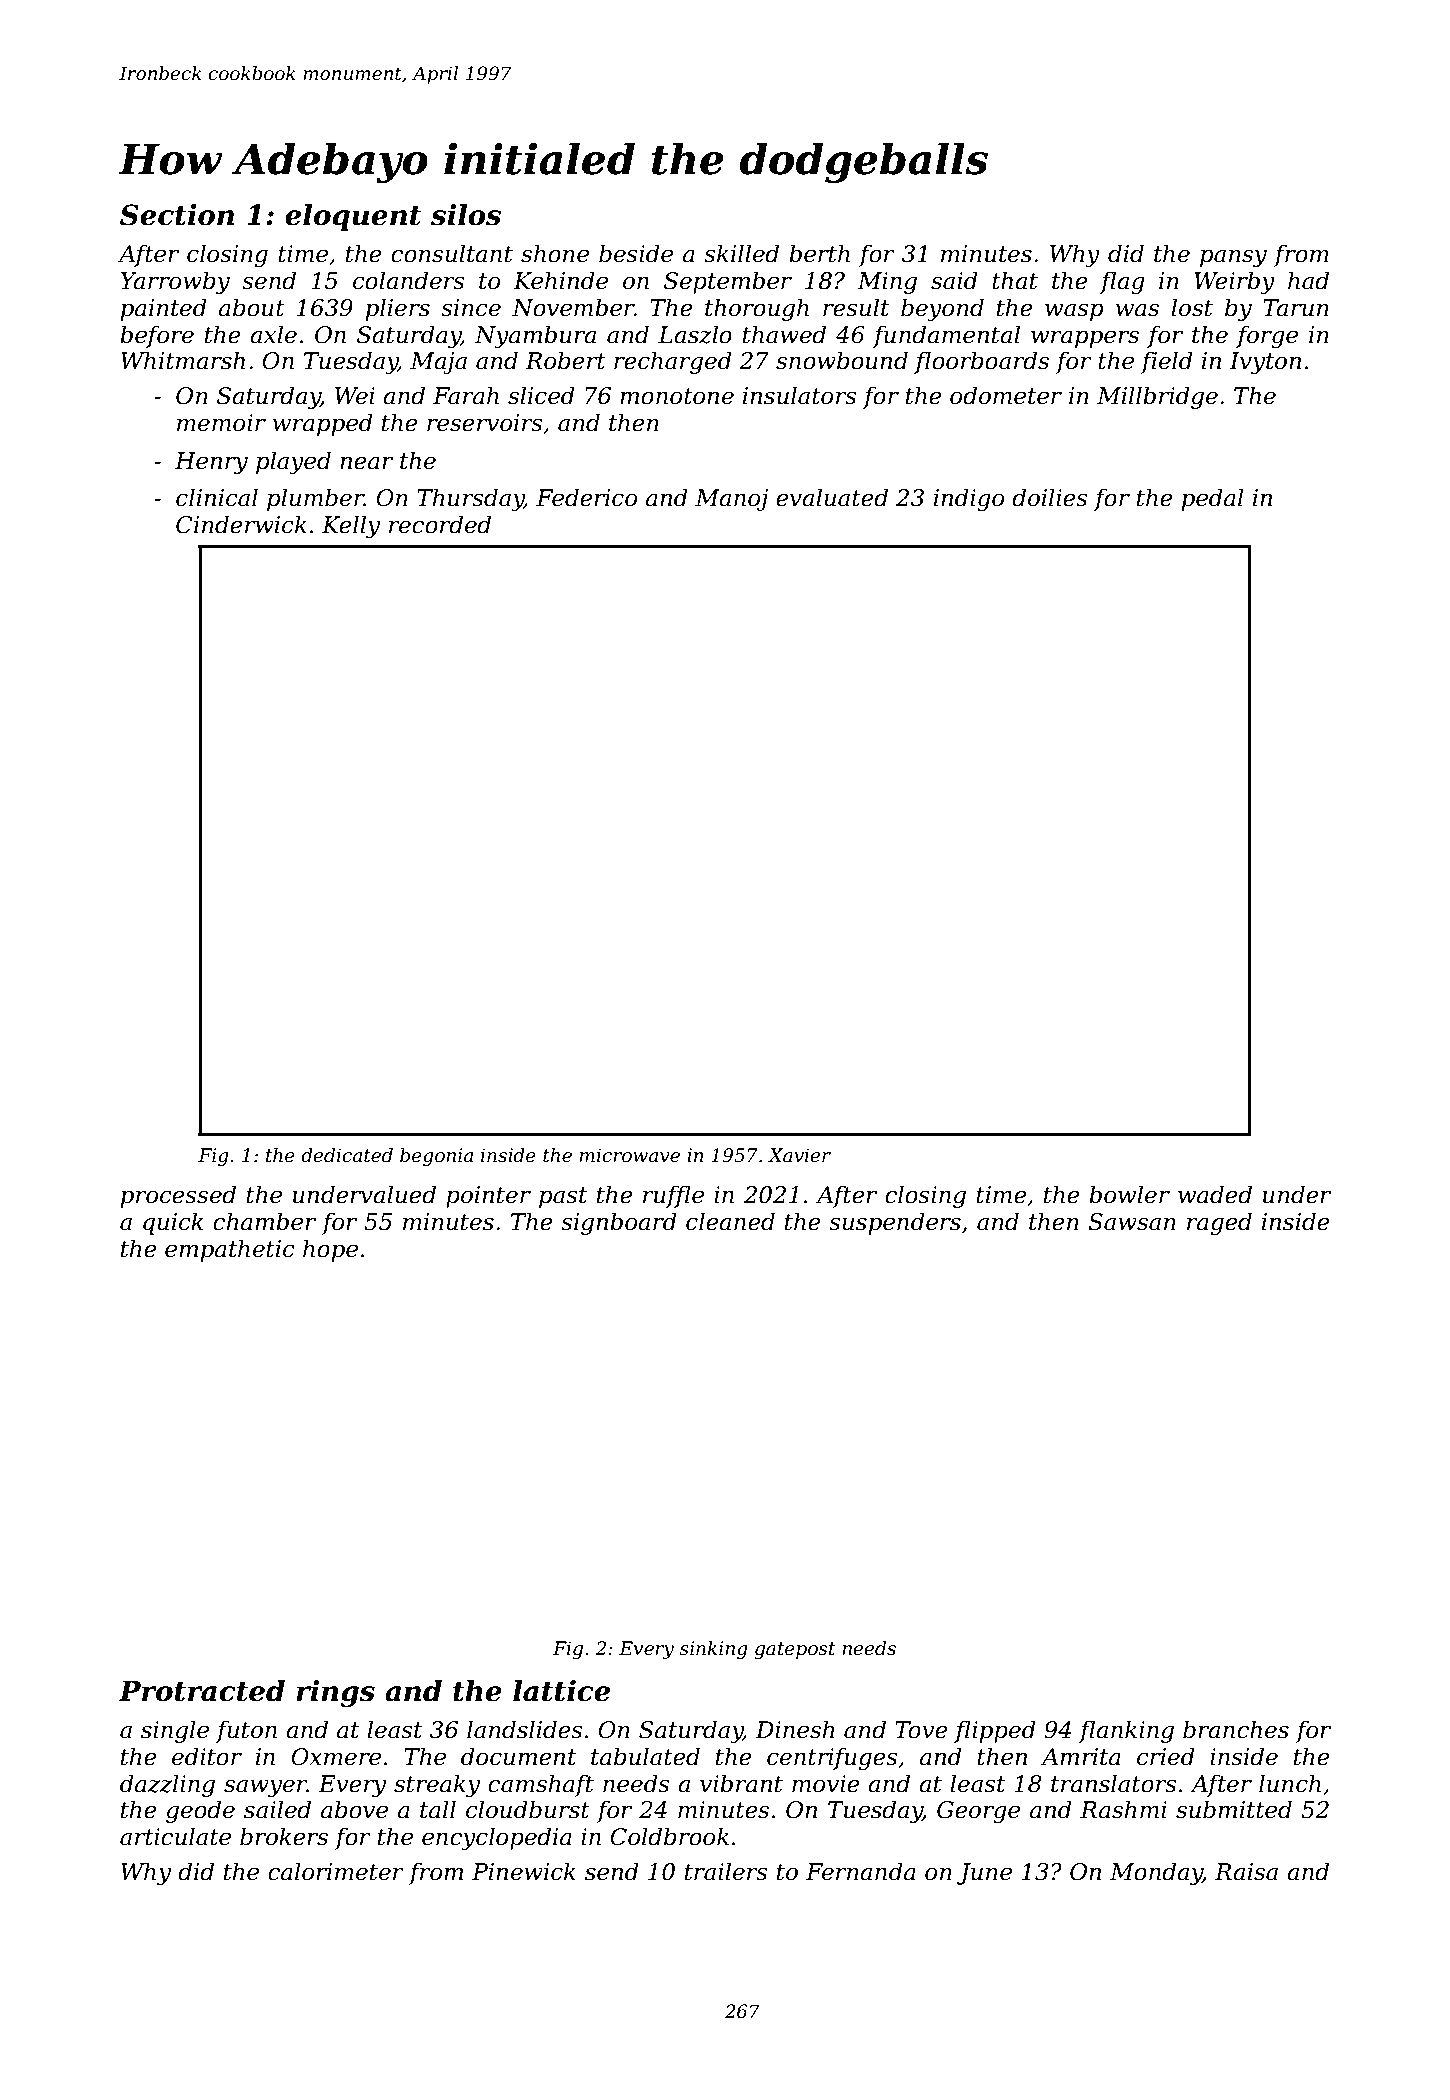 This page has width=1450, height=2100. What do you see at coordinates (1129, 1194) in the page?
I see `bowler` at bounding box center [1129, 1194].
